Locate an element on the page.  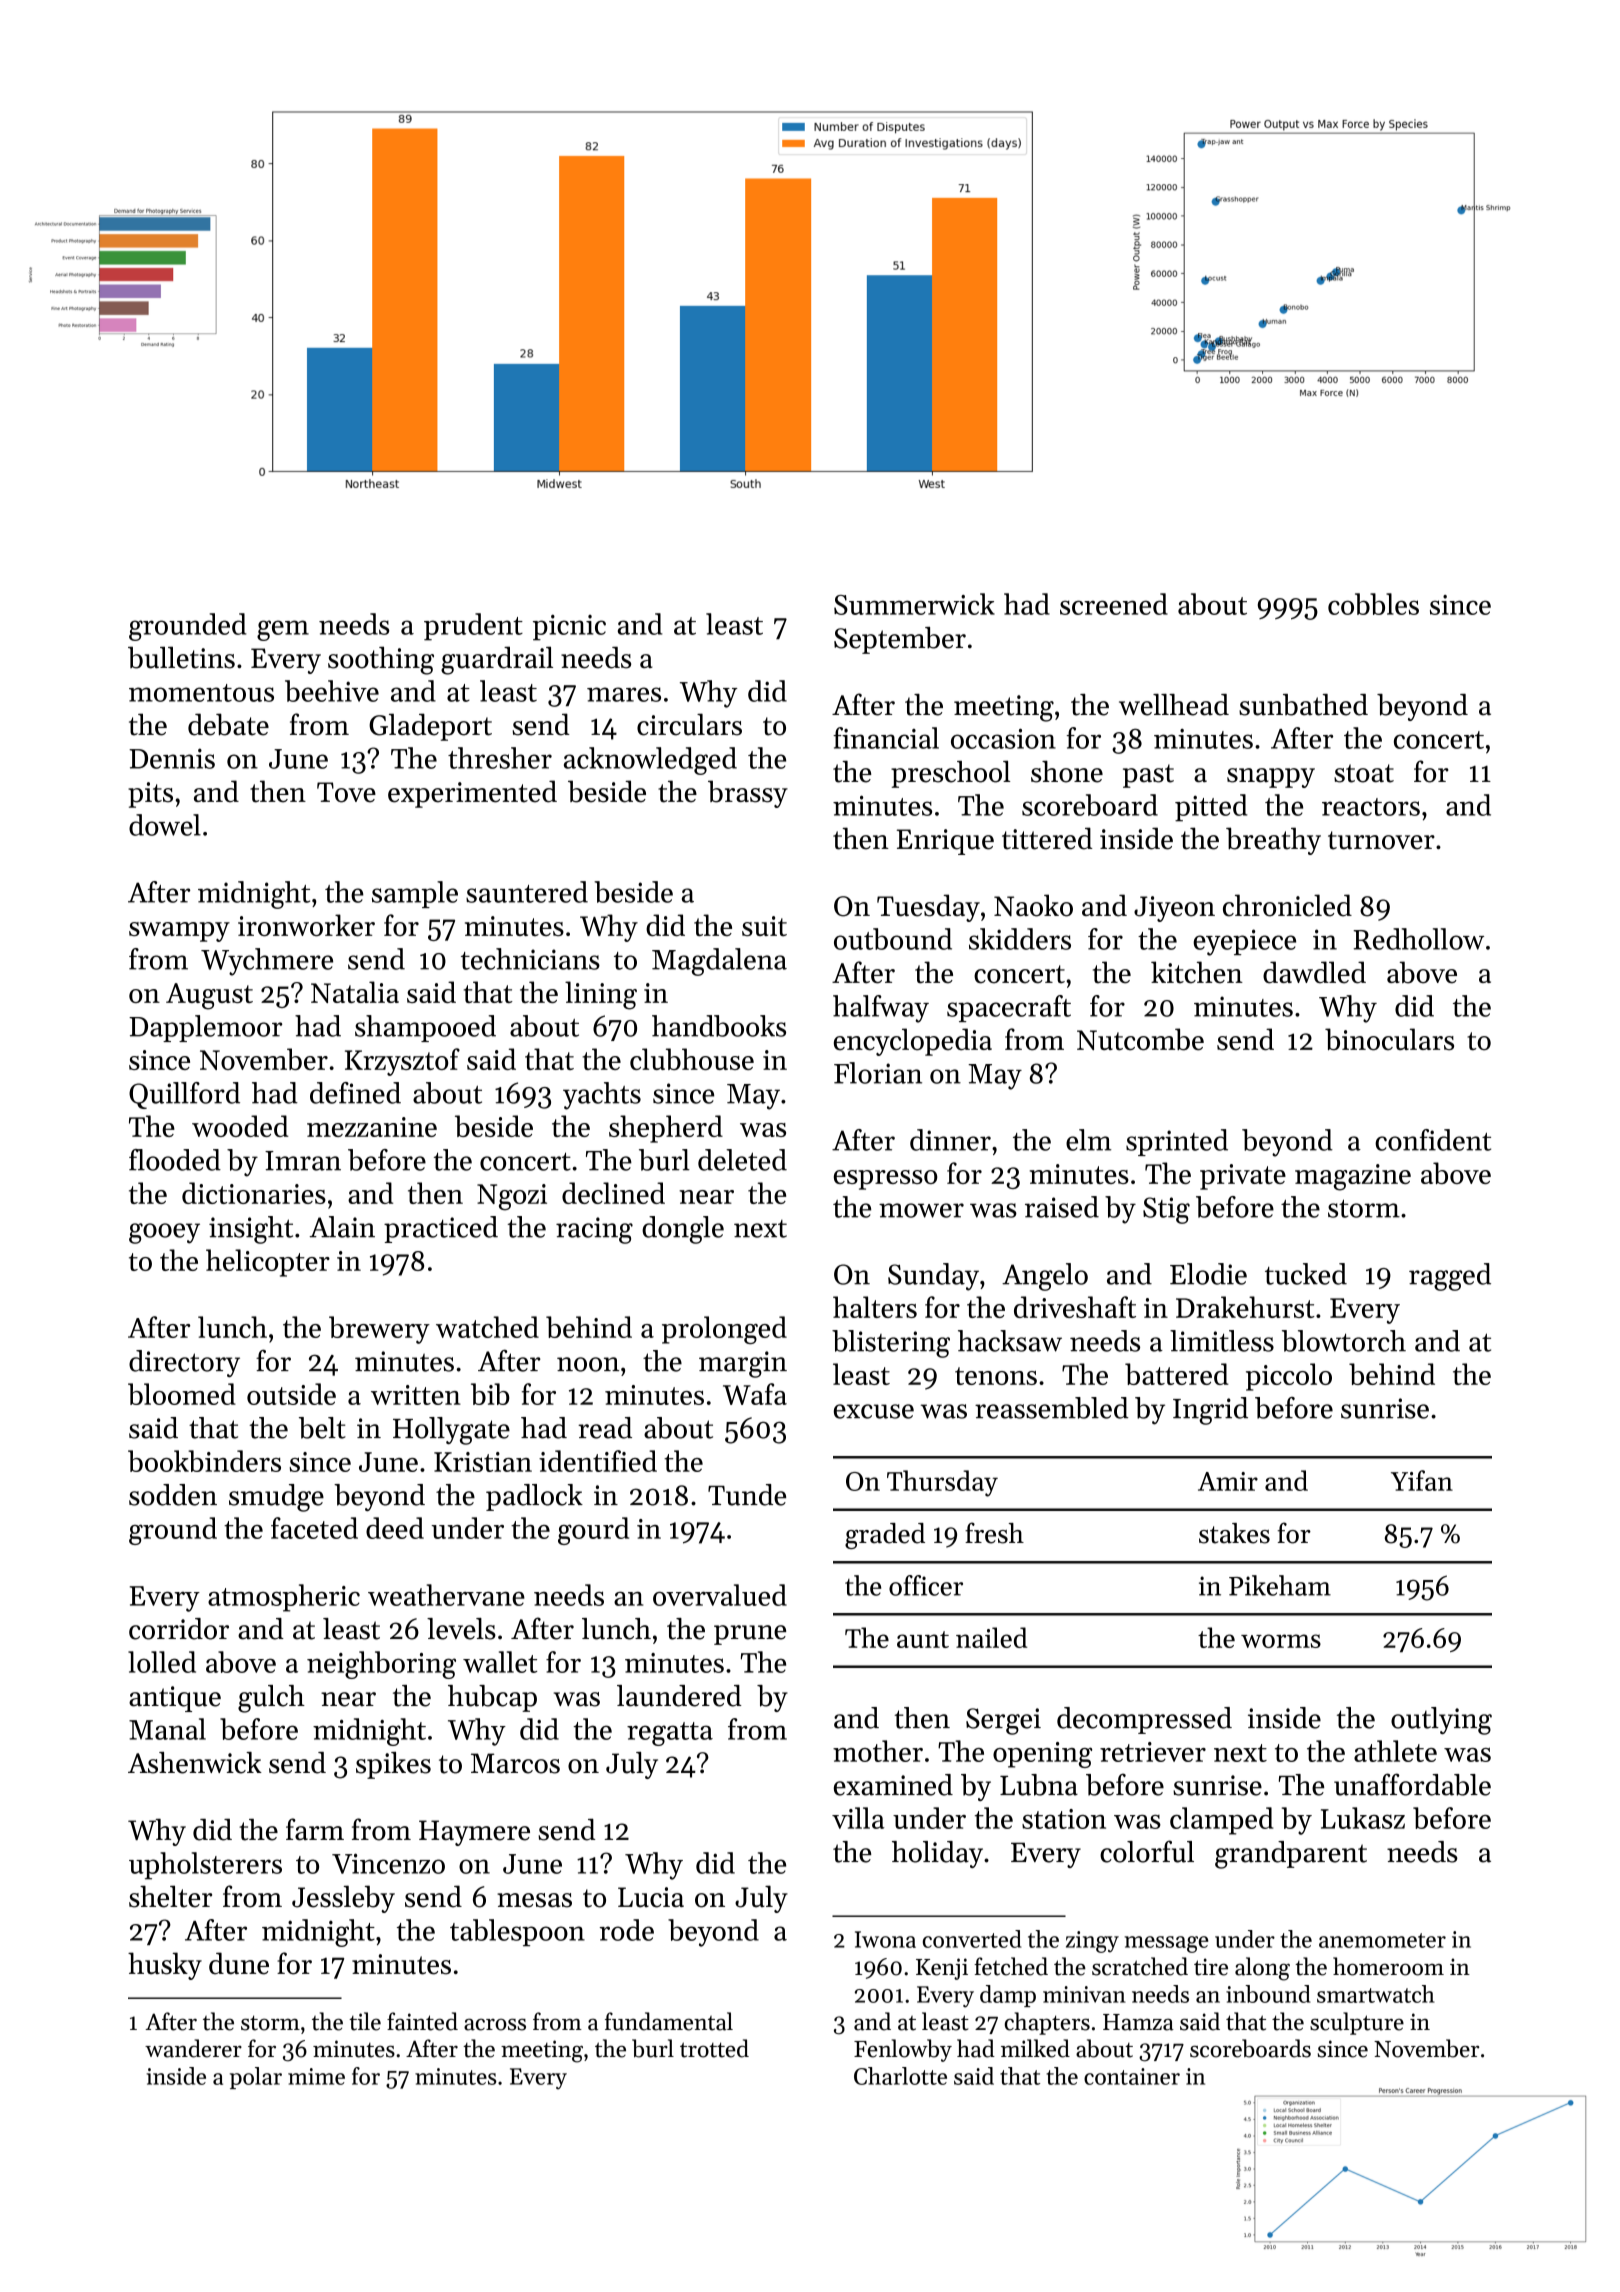
Florian is located at coordinates (878, 1073).
